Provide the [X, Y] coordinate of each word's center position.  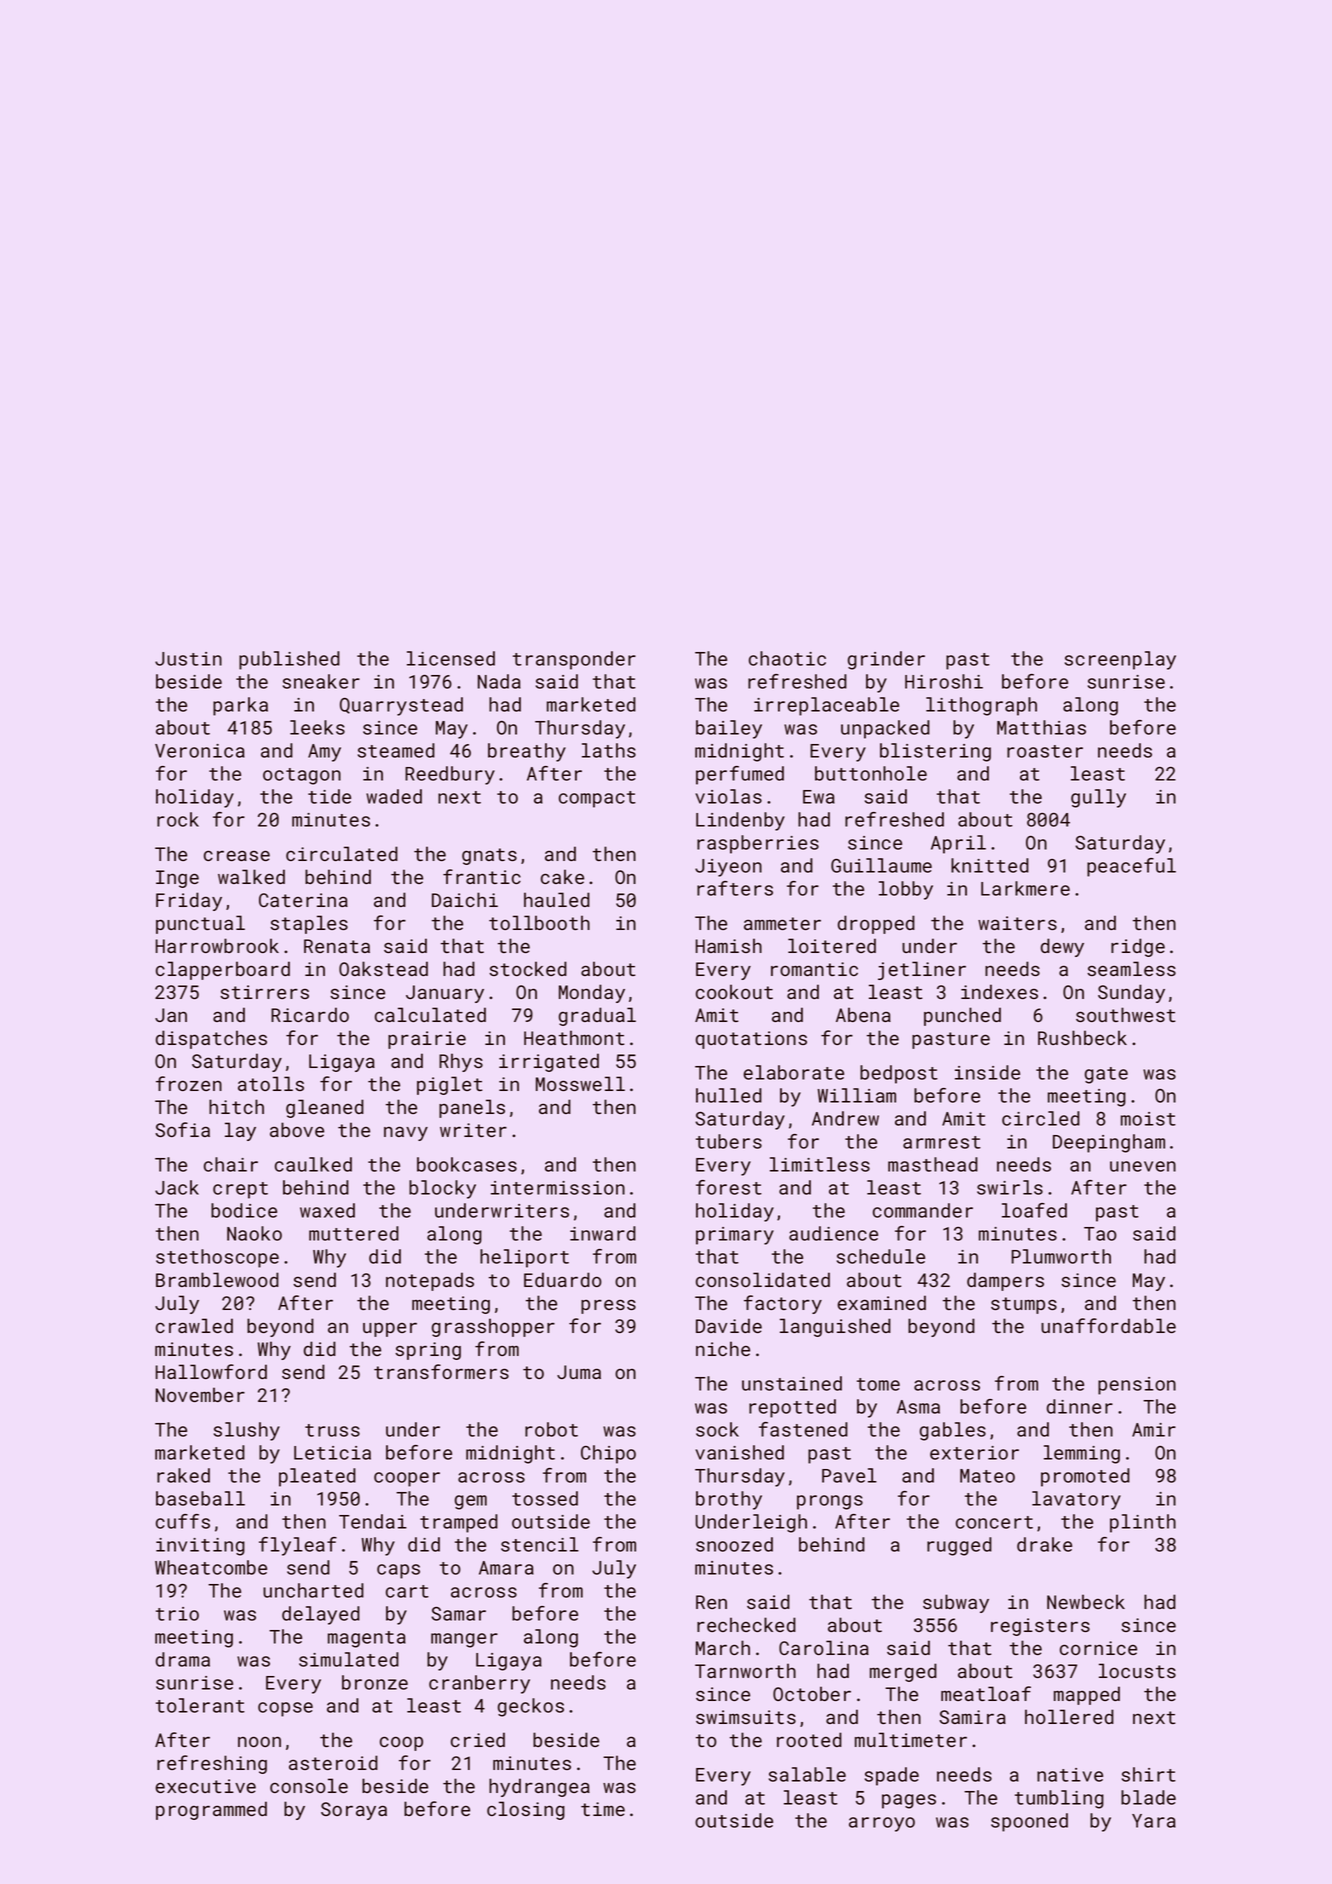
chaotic [787, 658]
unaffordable [1108, 1325]
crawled [194, 1325]
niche [723, 1348]
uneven [1143, 1166]
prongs [830, 1502]
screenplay [1120, 660]
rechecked [746, 1624]
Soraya [354, 1811]
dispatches [211, 1039]
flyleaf [298, 1546]
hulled [729, 1095]
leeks [317, 727]
